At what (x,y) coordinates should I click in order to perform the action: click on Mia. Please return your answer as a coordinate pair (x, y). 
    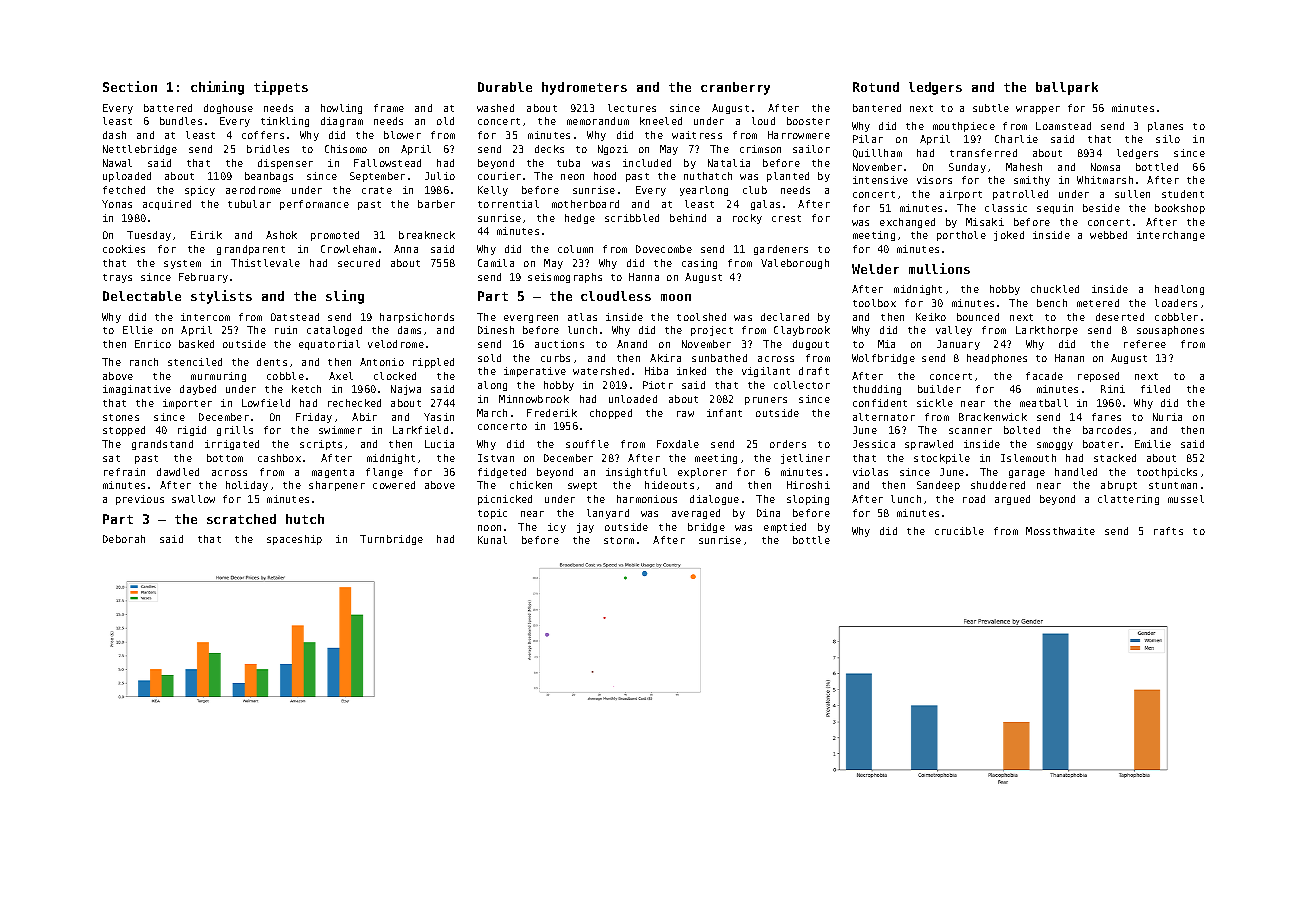
    Looking at the image, I should click on (886, 344).
